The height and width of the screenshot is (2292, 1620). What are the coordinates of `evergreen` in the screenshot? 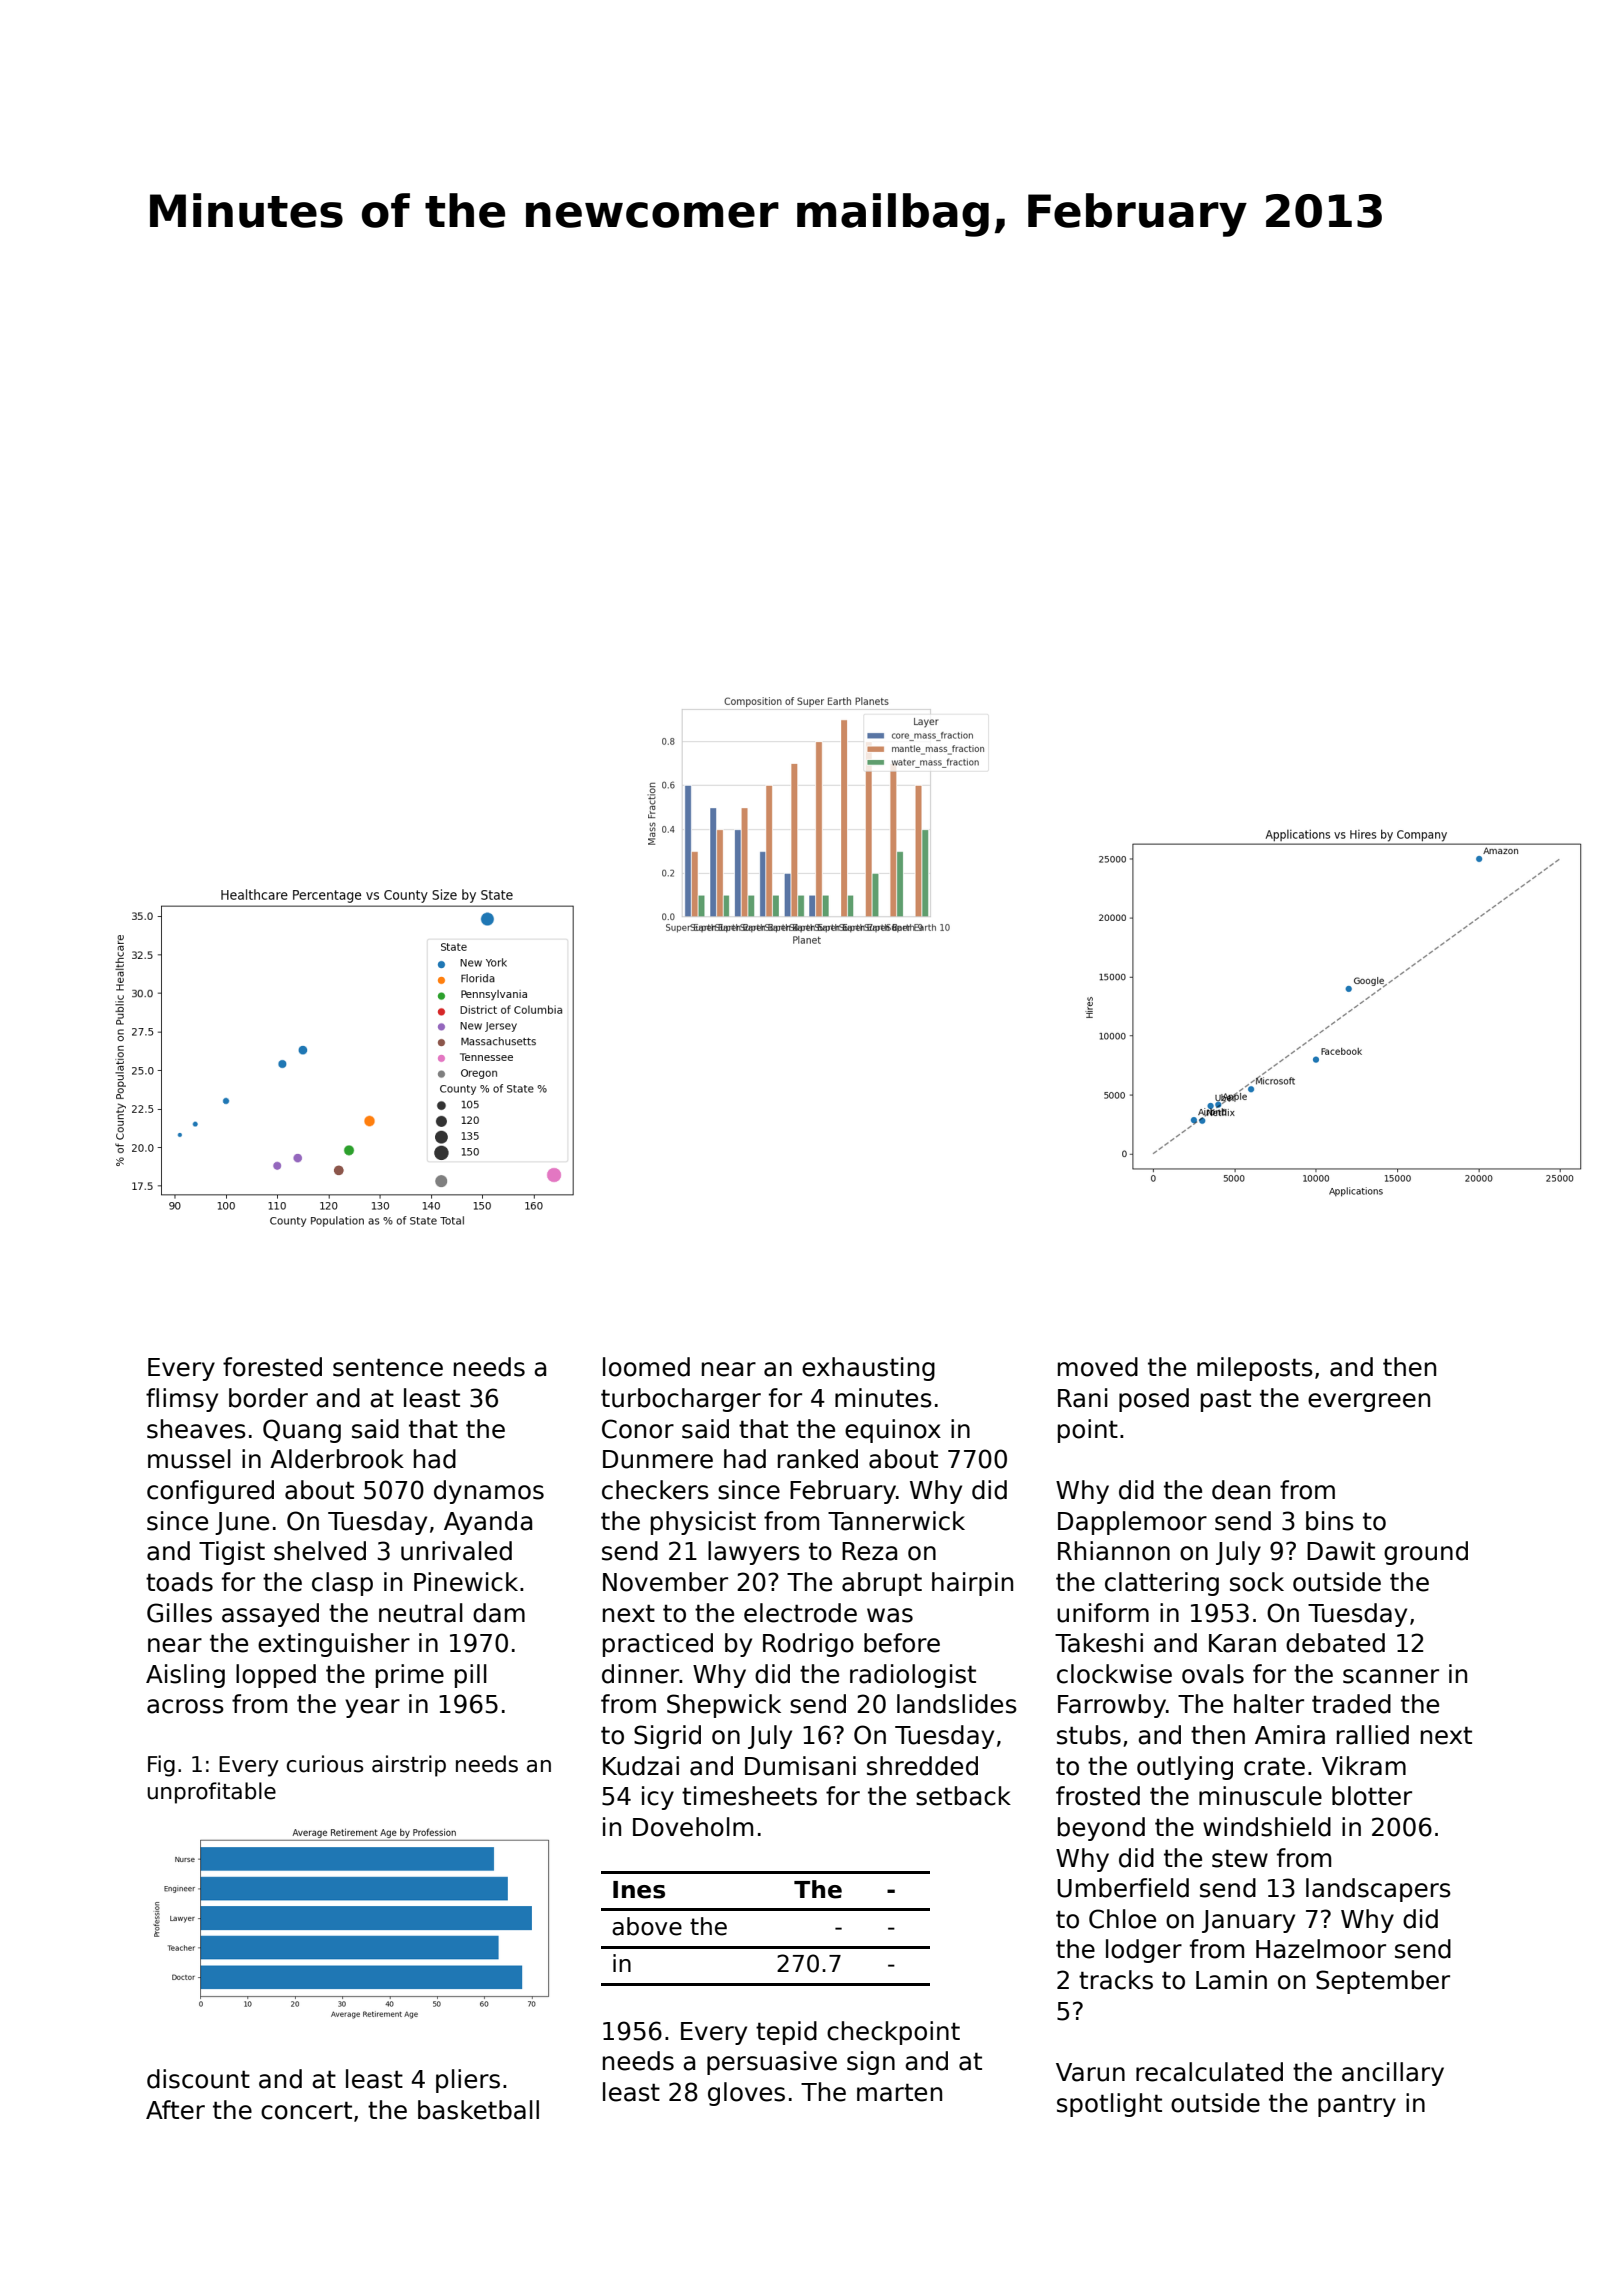 It's located at (1369, 1402).
